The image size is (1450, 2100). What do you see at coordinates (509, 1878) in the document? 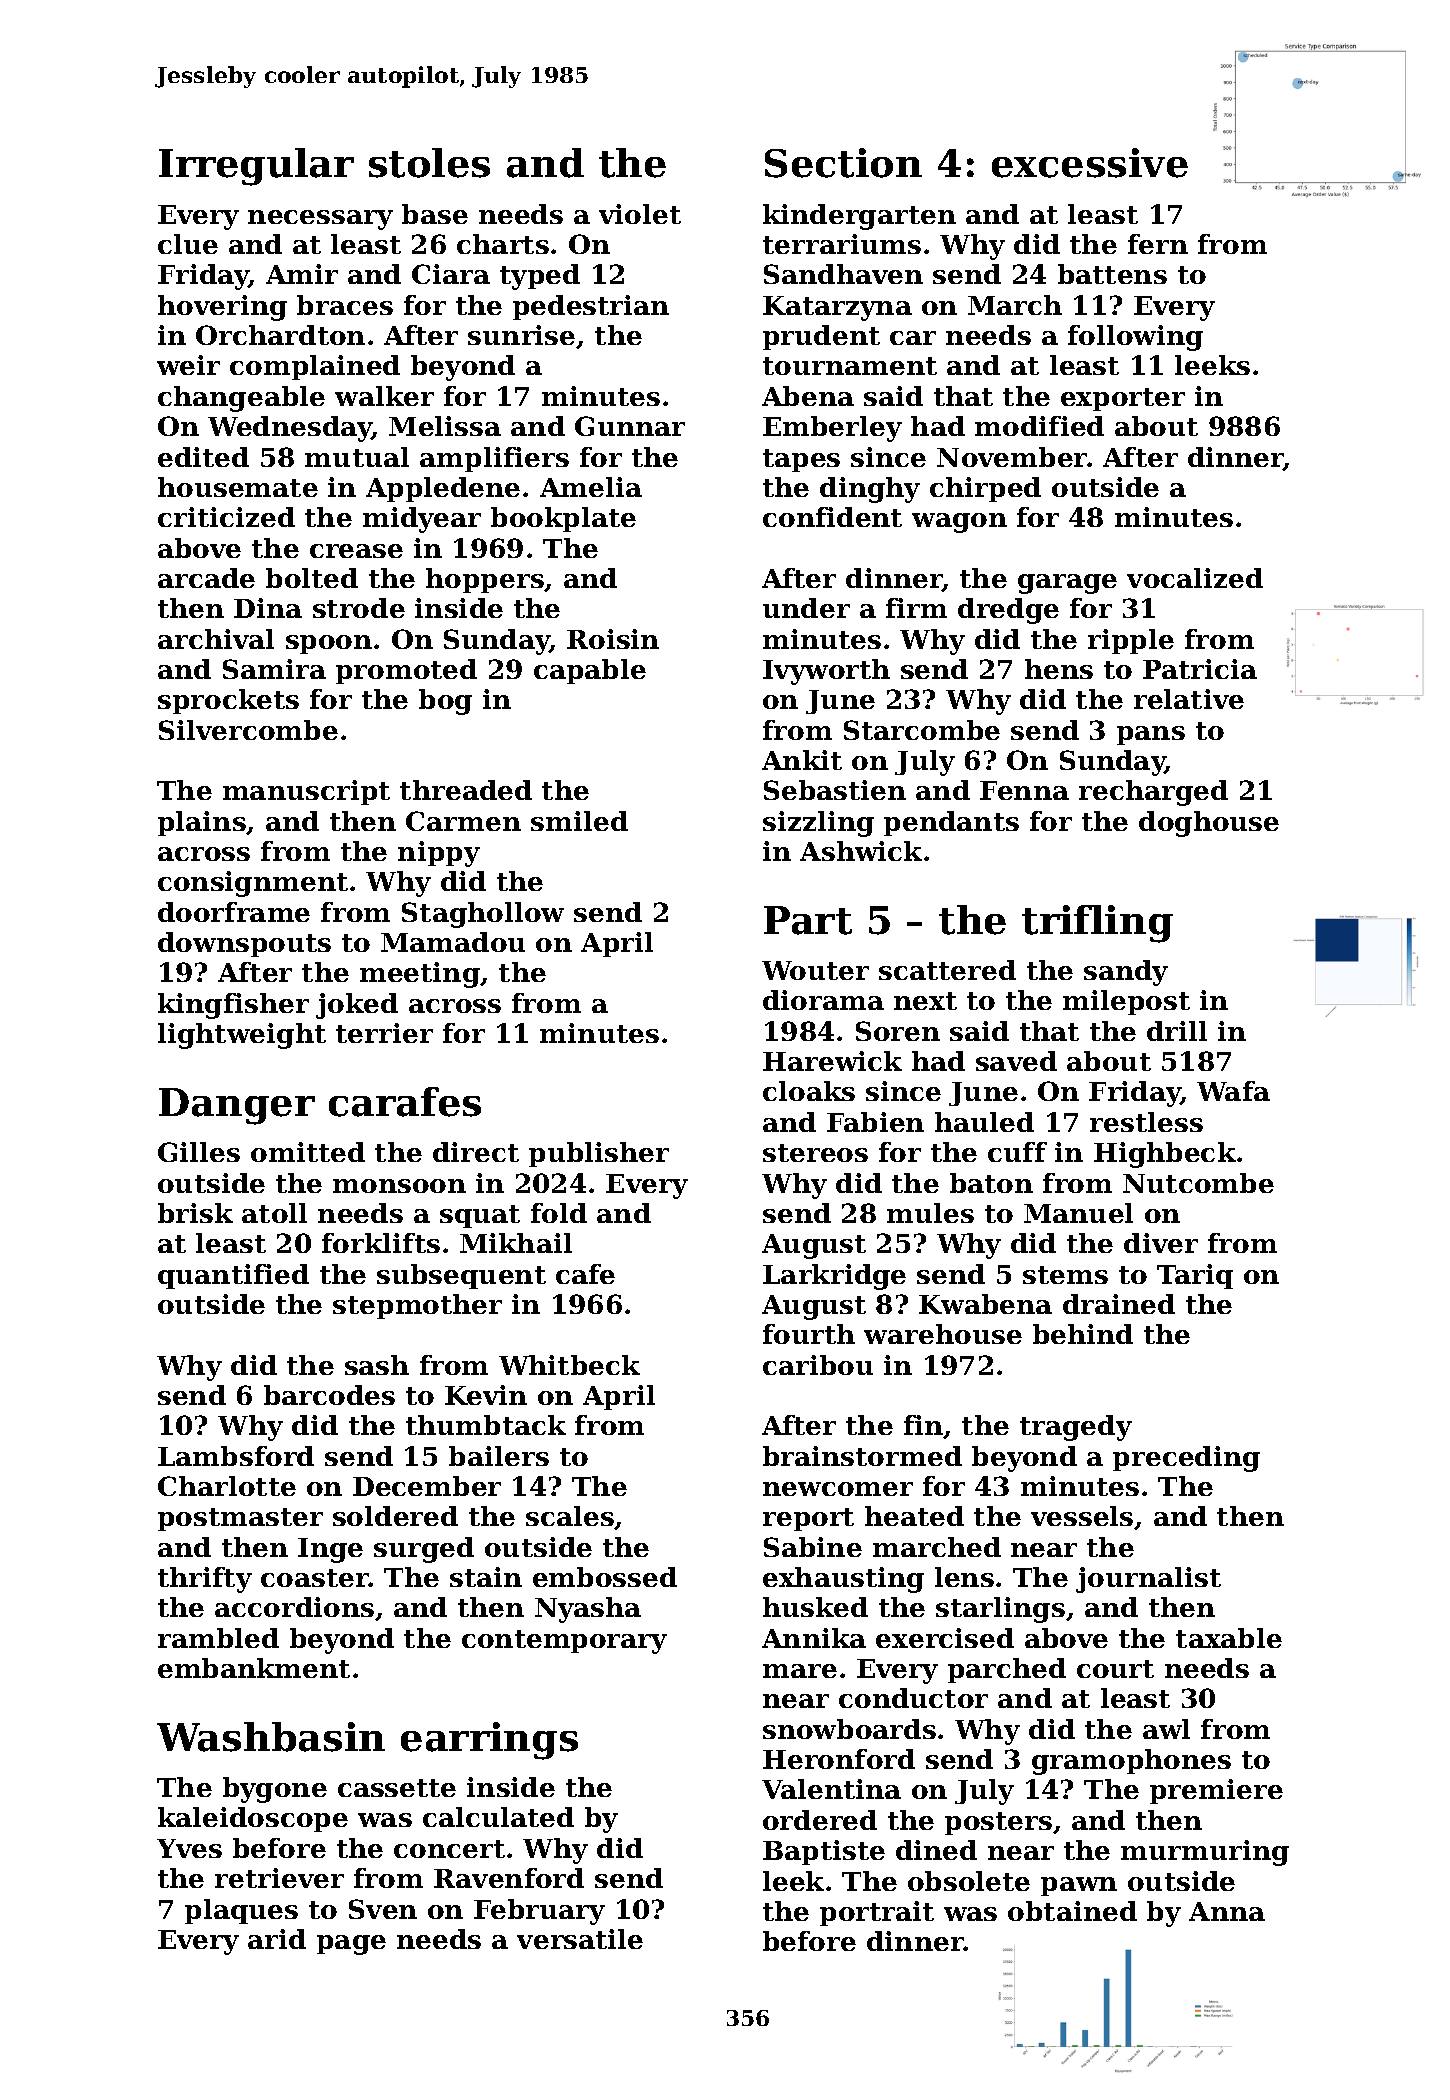
I see `Ravenford` at bounding box center [509, 1878].
